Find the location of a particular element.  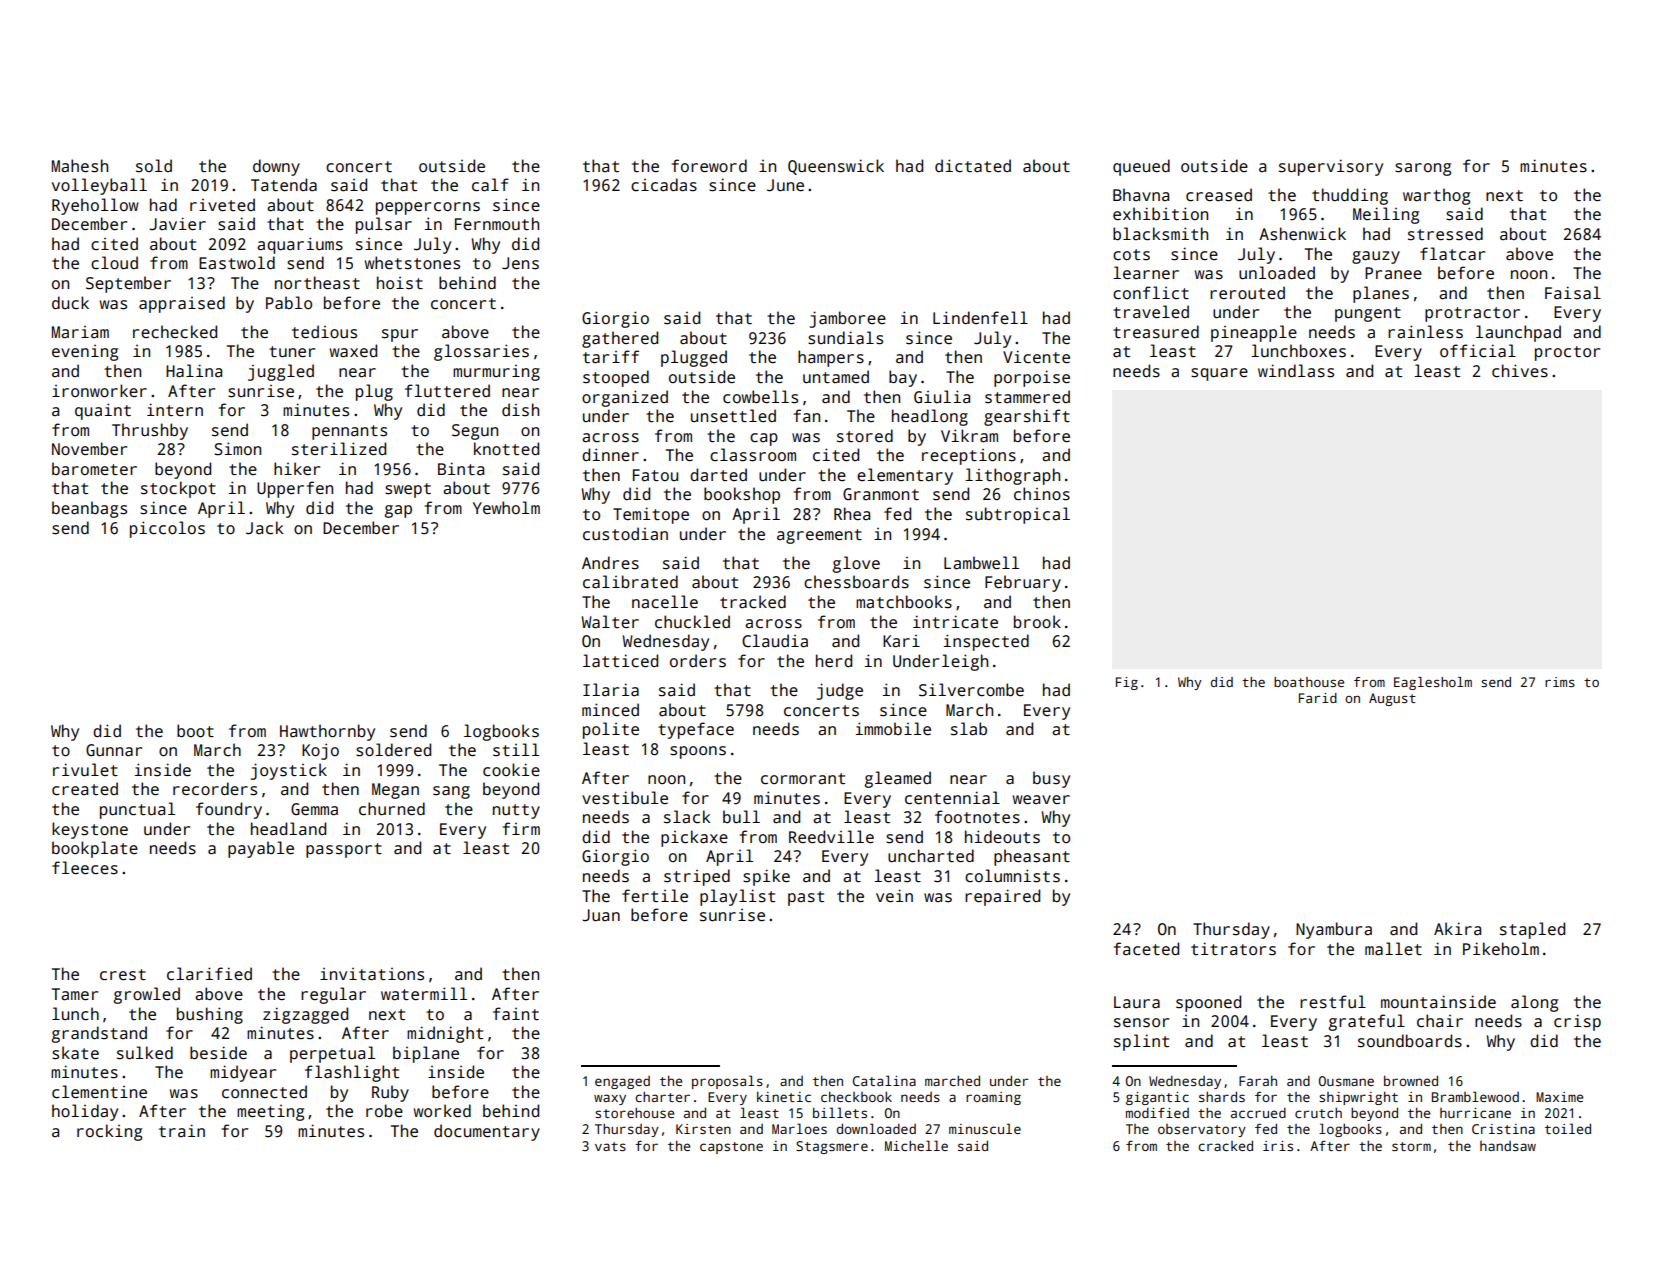

slab is located at coordinates (969, 729).
